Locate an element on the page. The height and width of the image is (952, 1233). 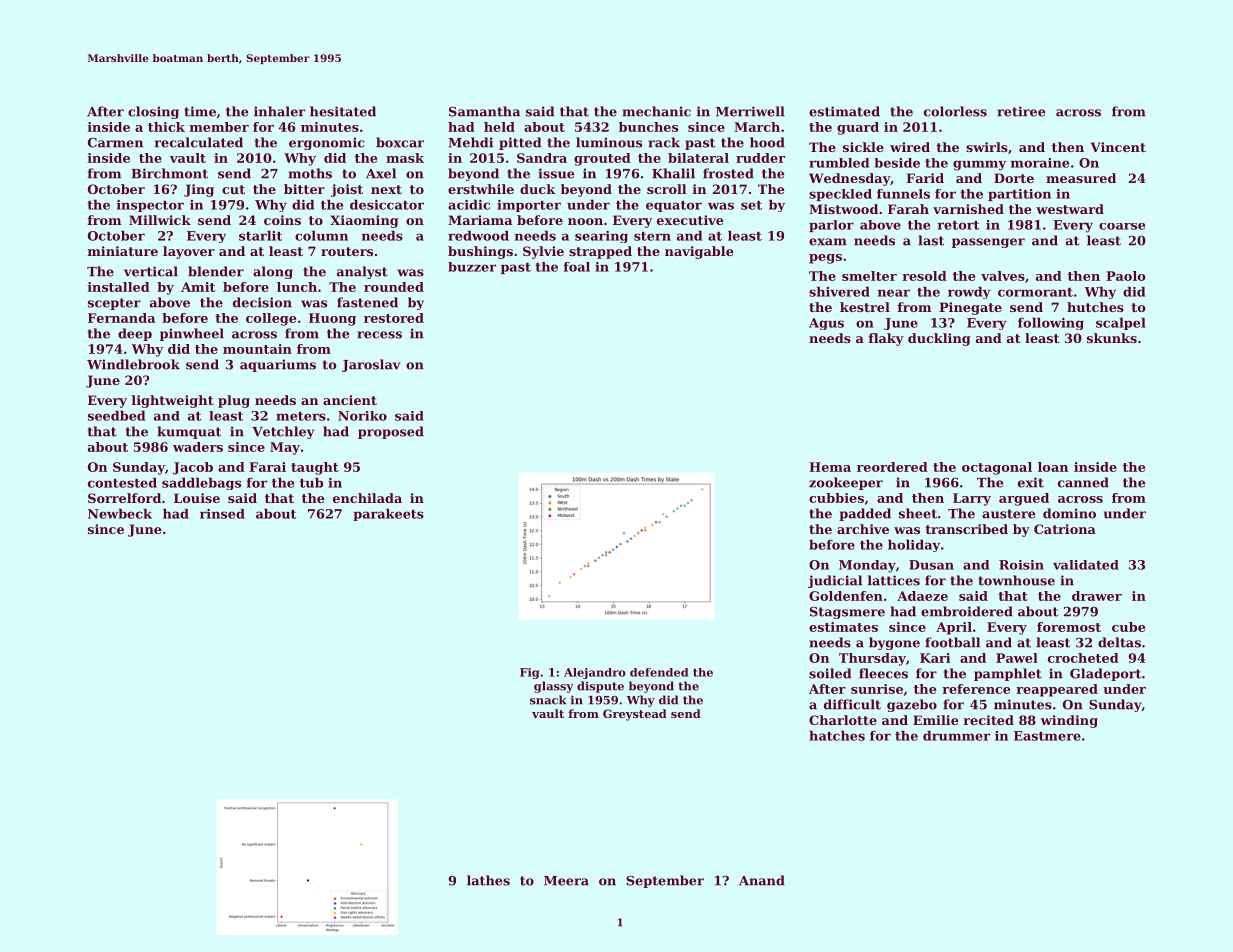
valves is located at coordinates (1003, 276).
